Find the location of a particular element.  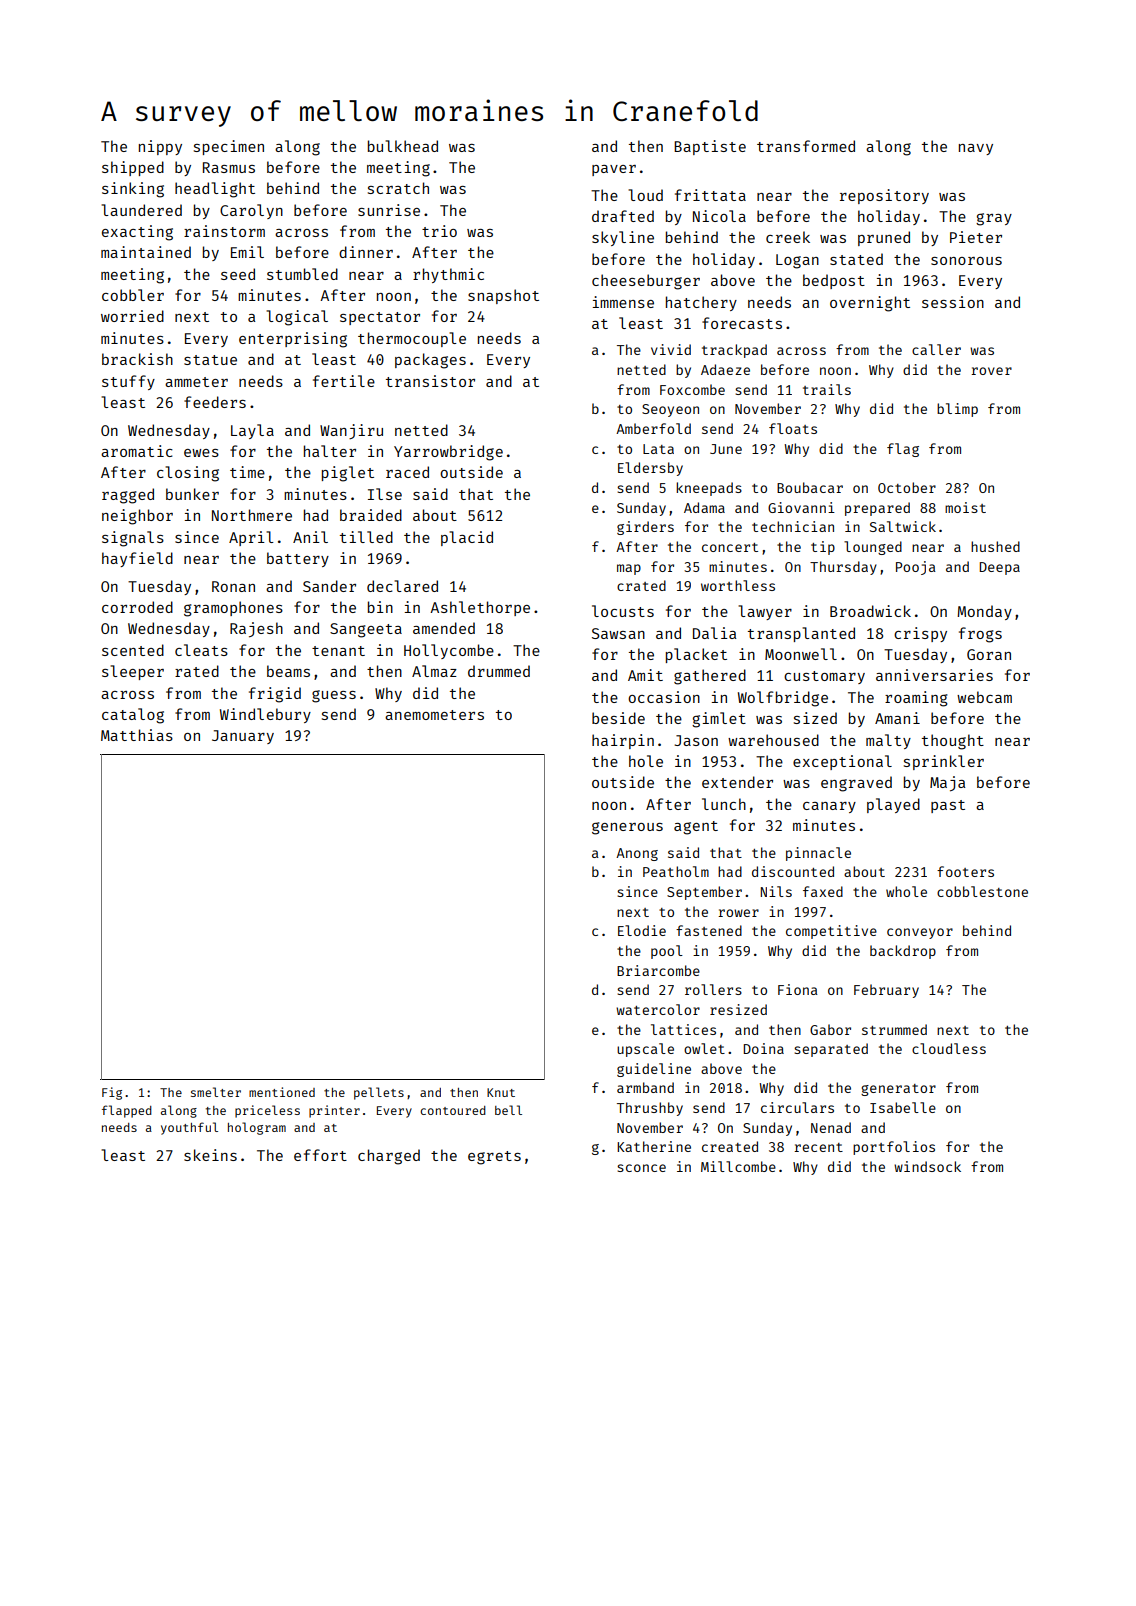

October is located at coordinates (907, 487).
